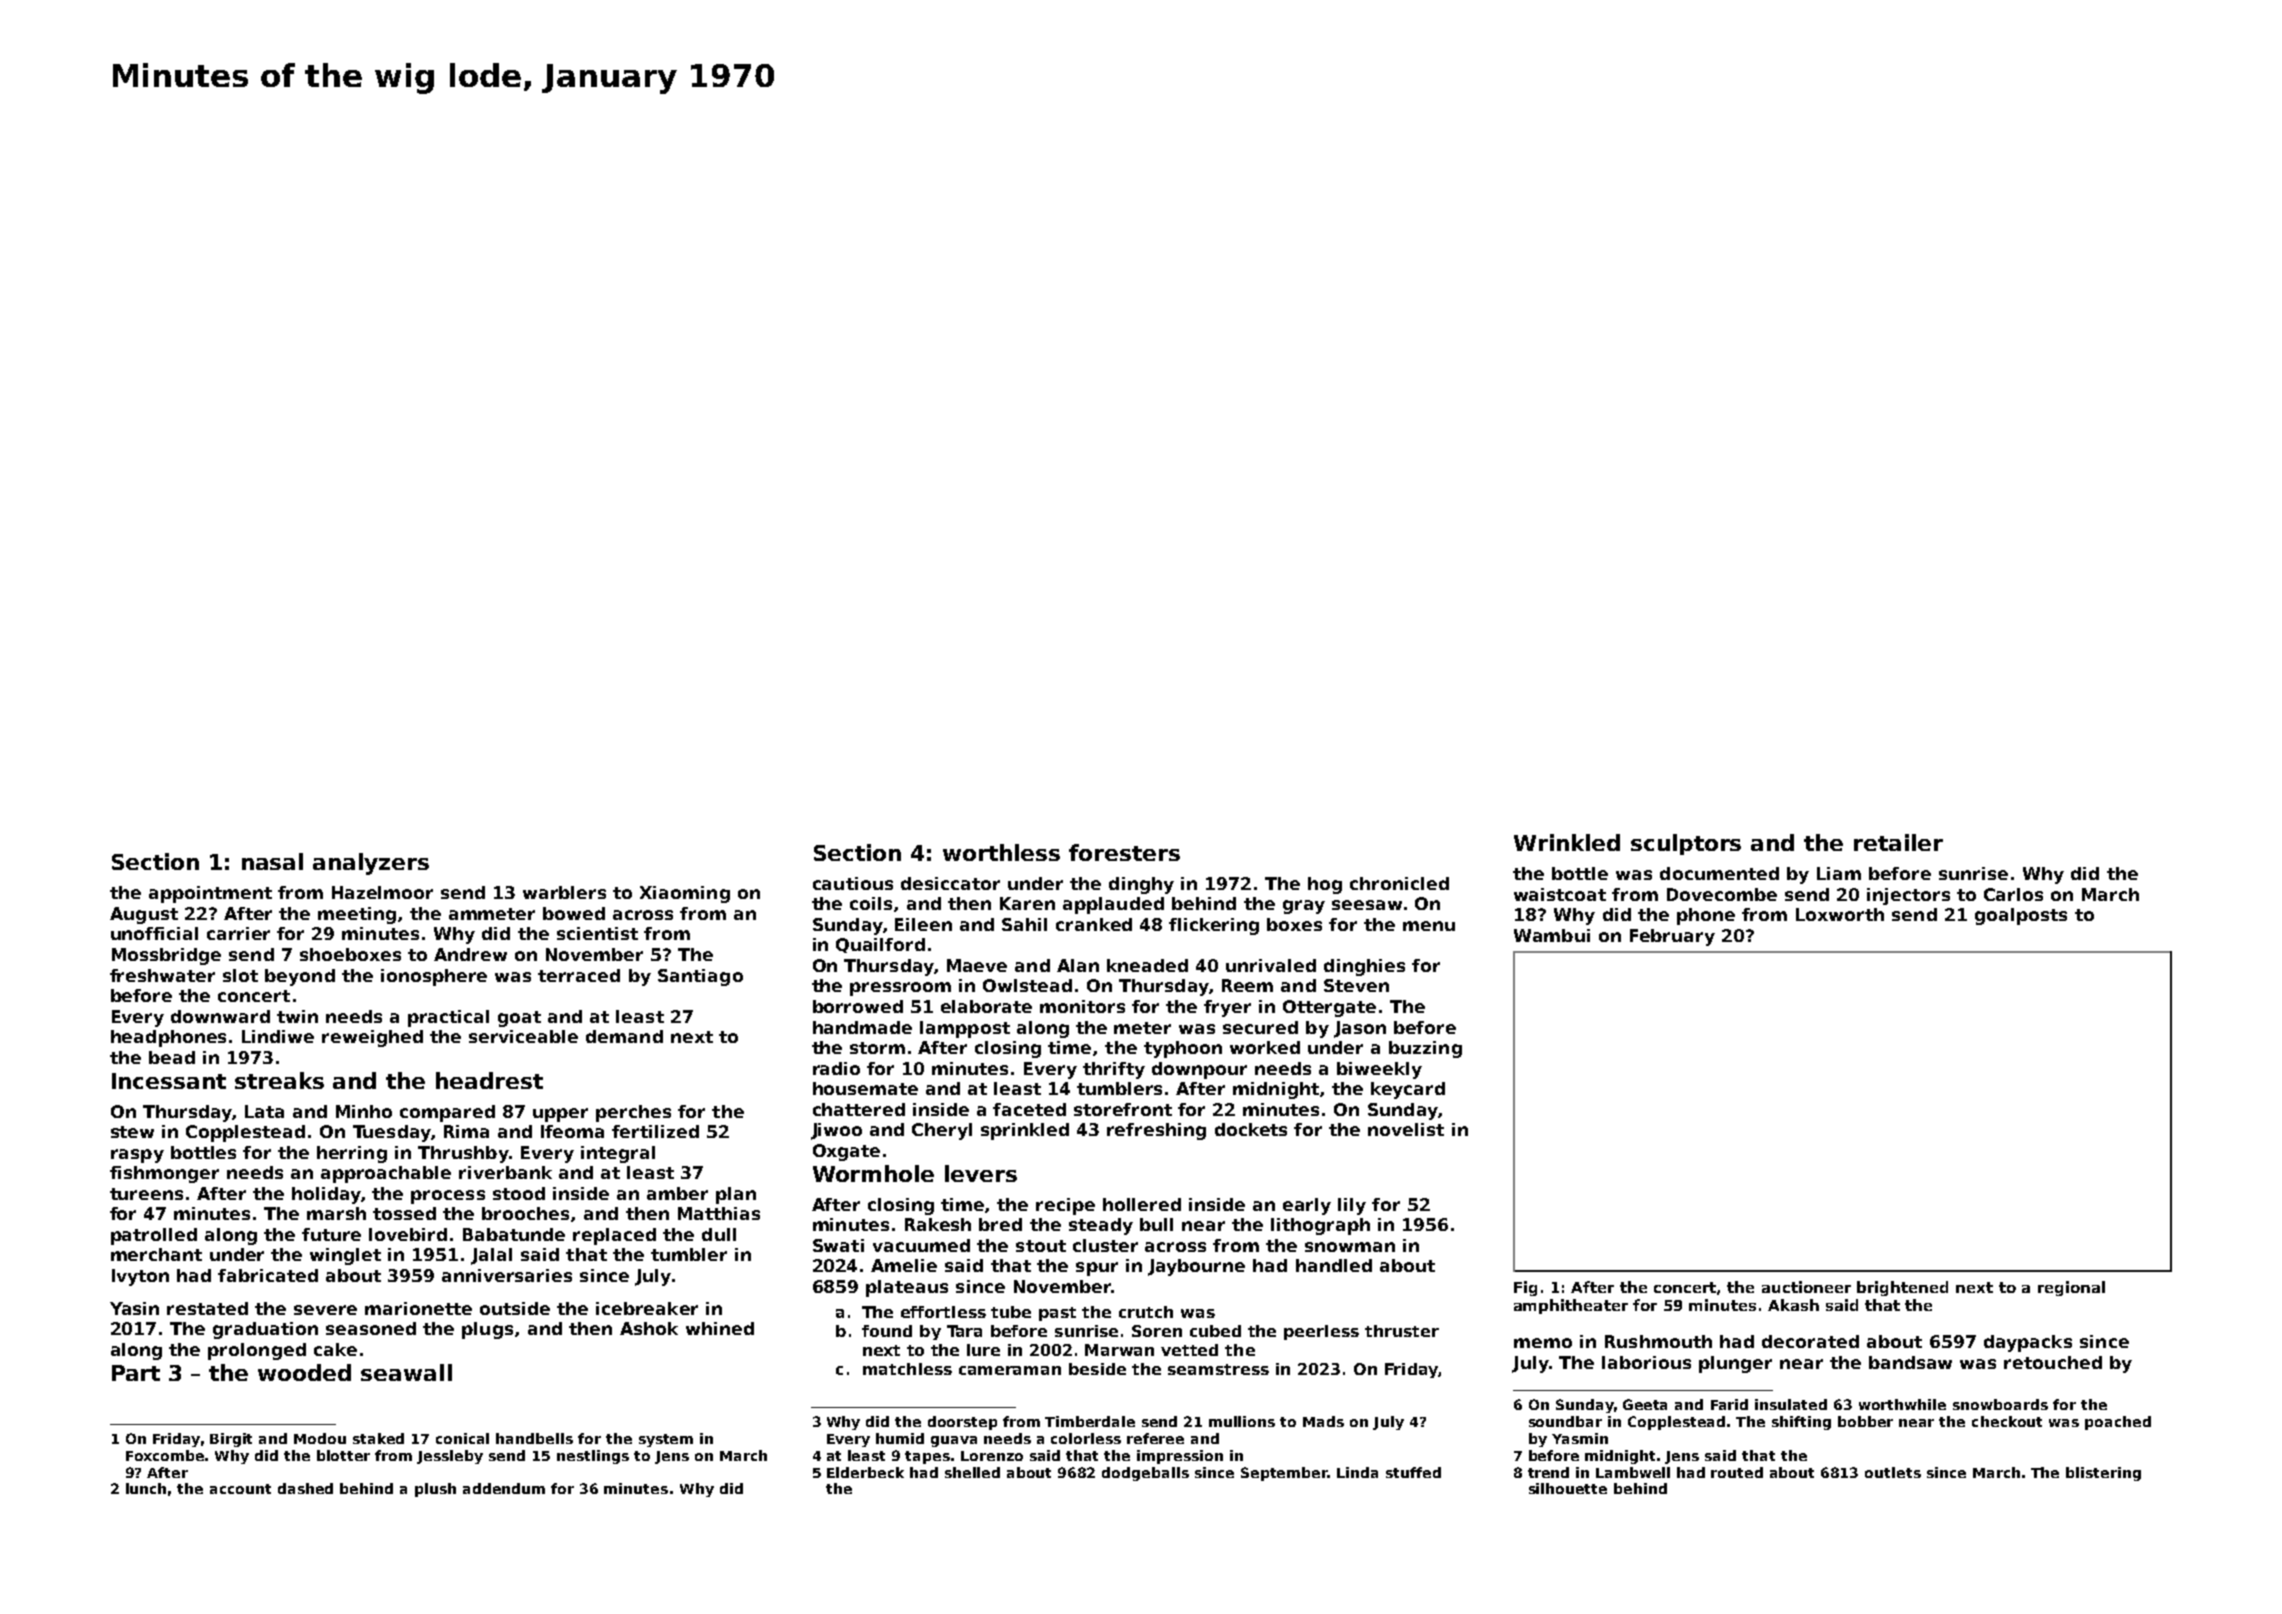 This screenshot has width=2282, height=1614. Describe the element at coordinates (1124, 852) in the screenshot. I see `foresters` at that location.
